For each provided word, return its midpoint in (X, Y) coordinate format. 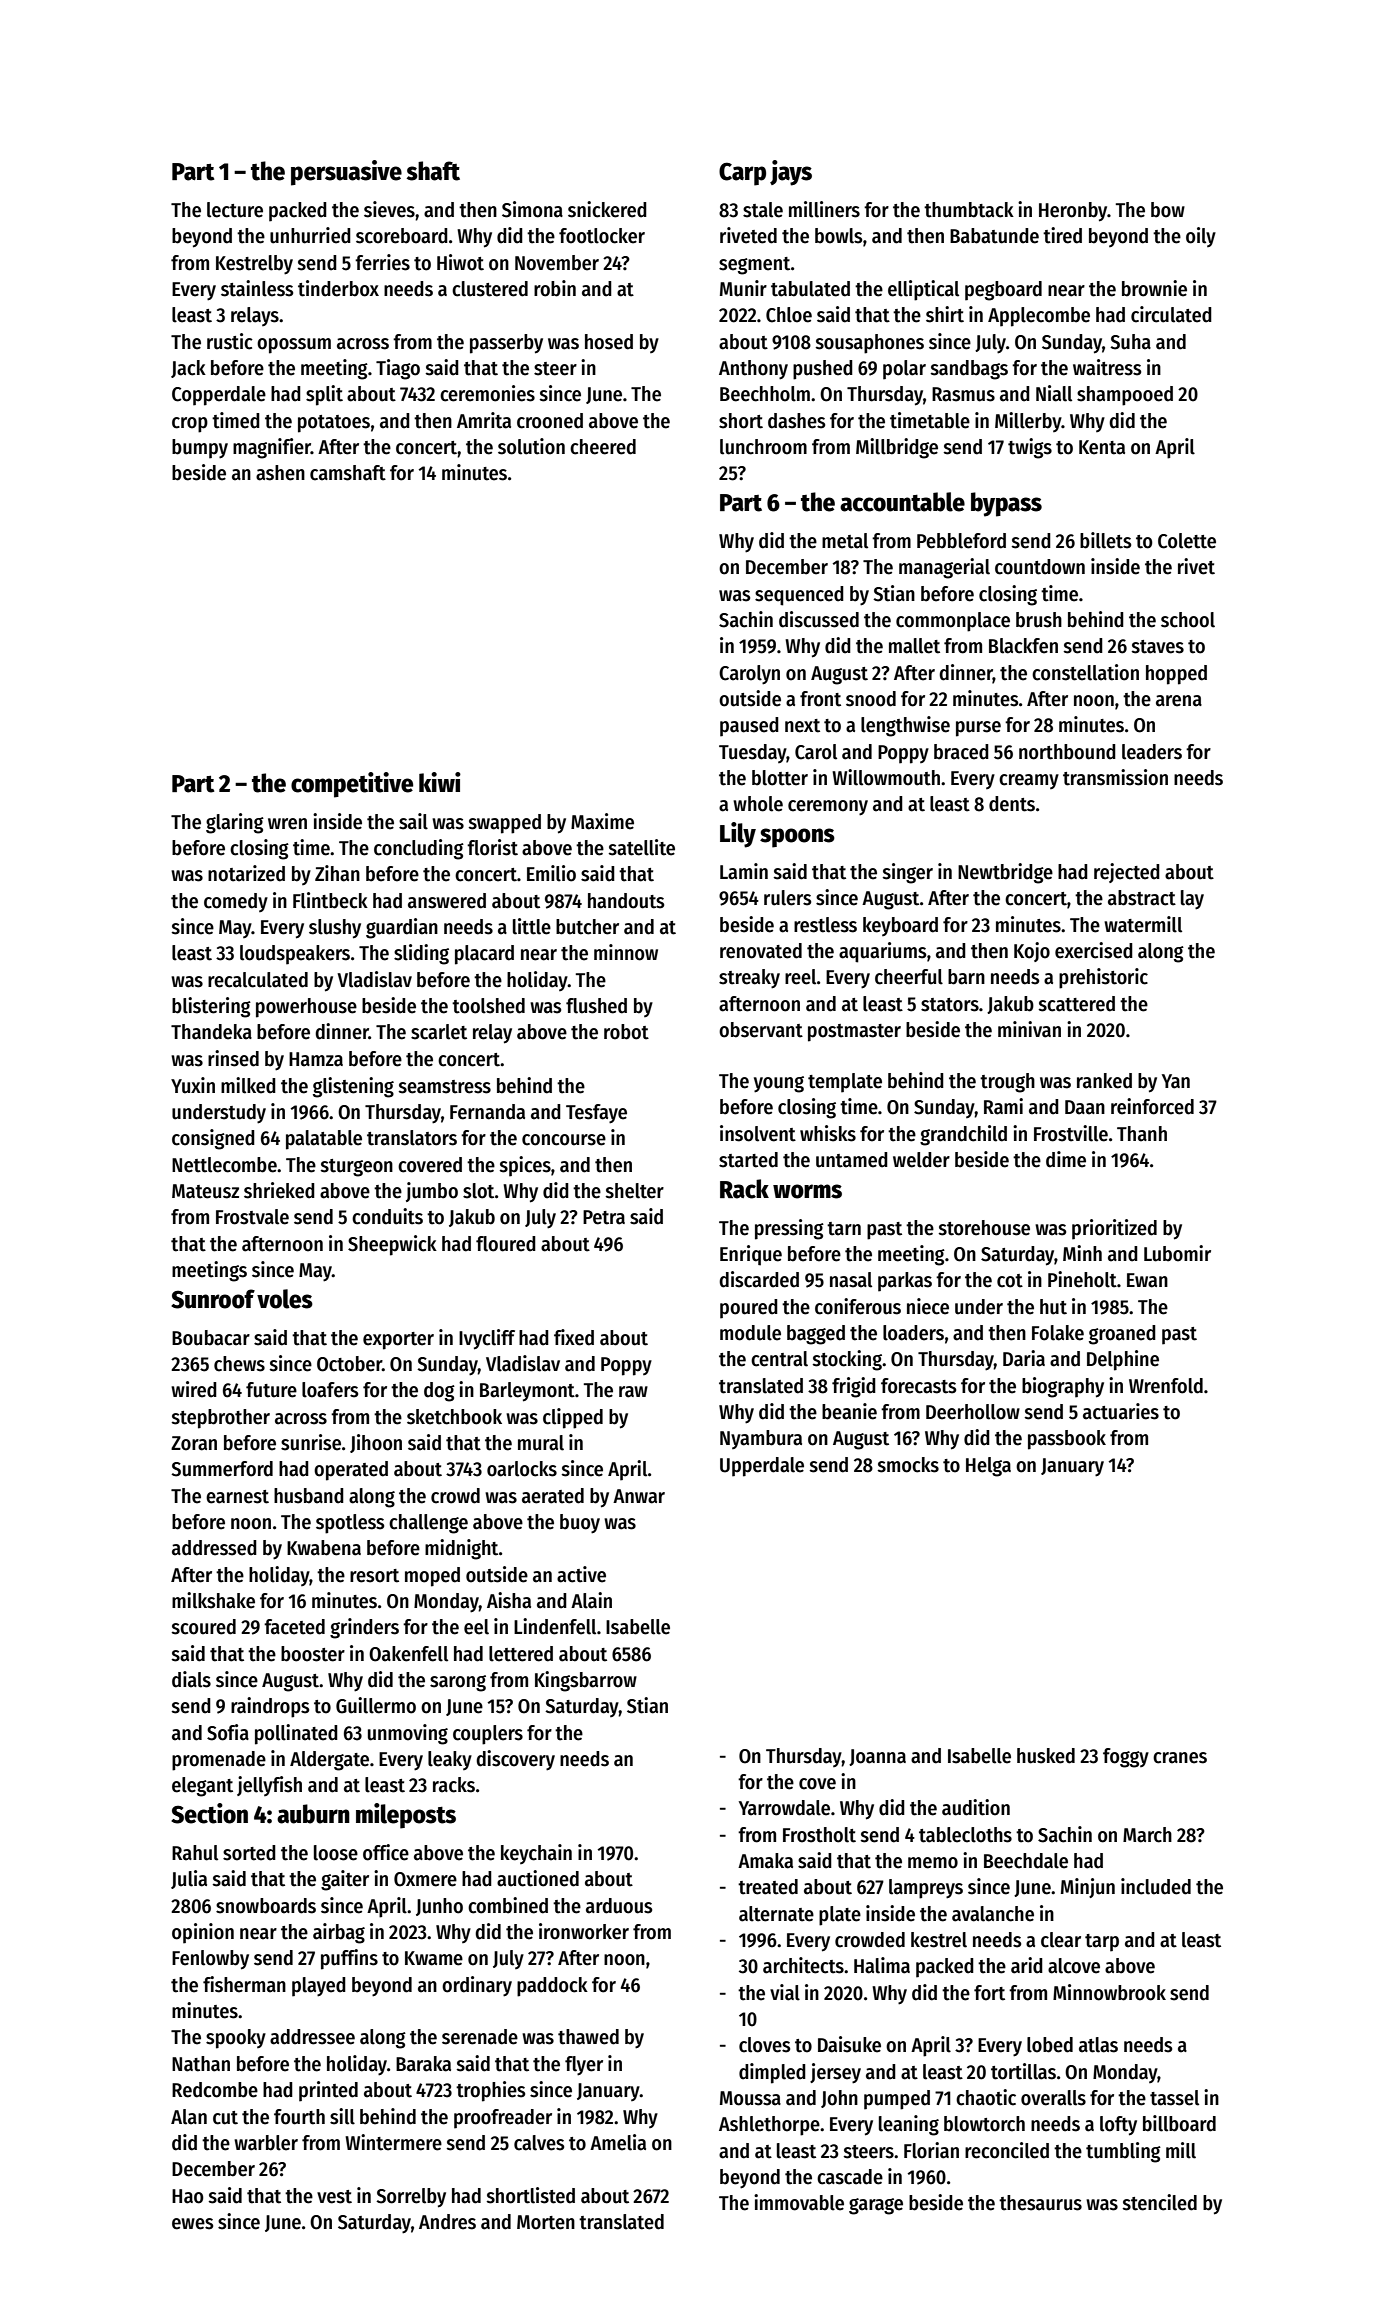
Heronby (1073, 212)
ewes (192, 2224)
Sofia (228, 1732)
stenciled (1159, 2202)
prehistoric (1103, 978)
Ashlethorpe (769, 2126)
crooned (550, 421)
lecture (235, 210)
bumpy (200, 449)
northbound (1067, 752)
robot (626, 1032)
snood (871, 699)
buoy (580, 1524)
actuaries (1121, 1411)
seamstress (444, 1087)
